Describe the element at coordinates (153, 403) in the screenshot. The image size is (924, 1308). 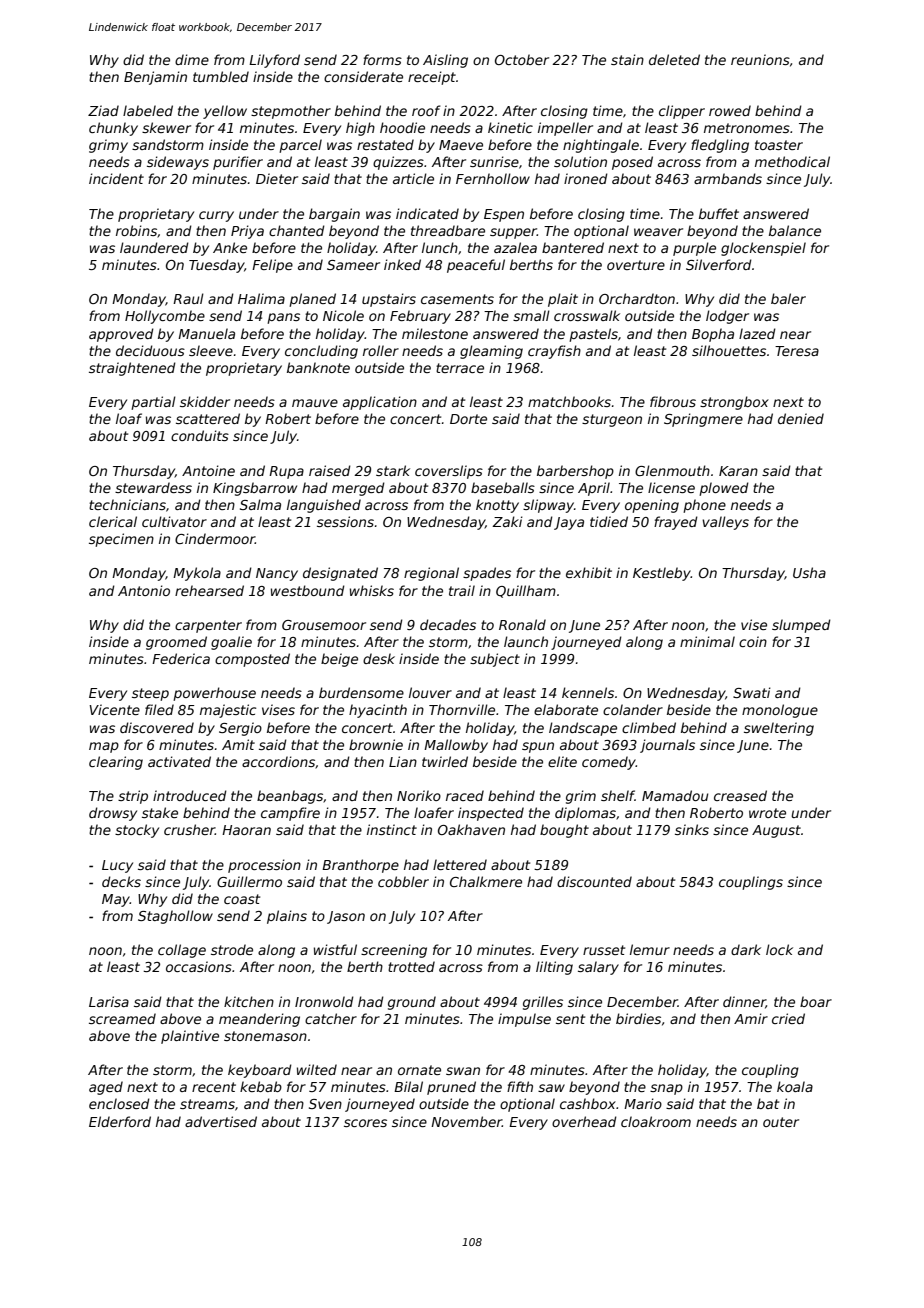
I see `partial` at that location.
